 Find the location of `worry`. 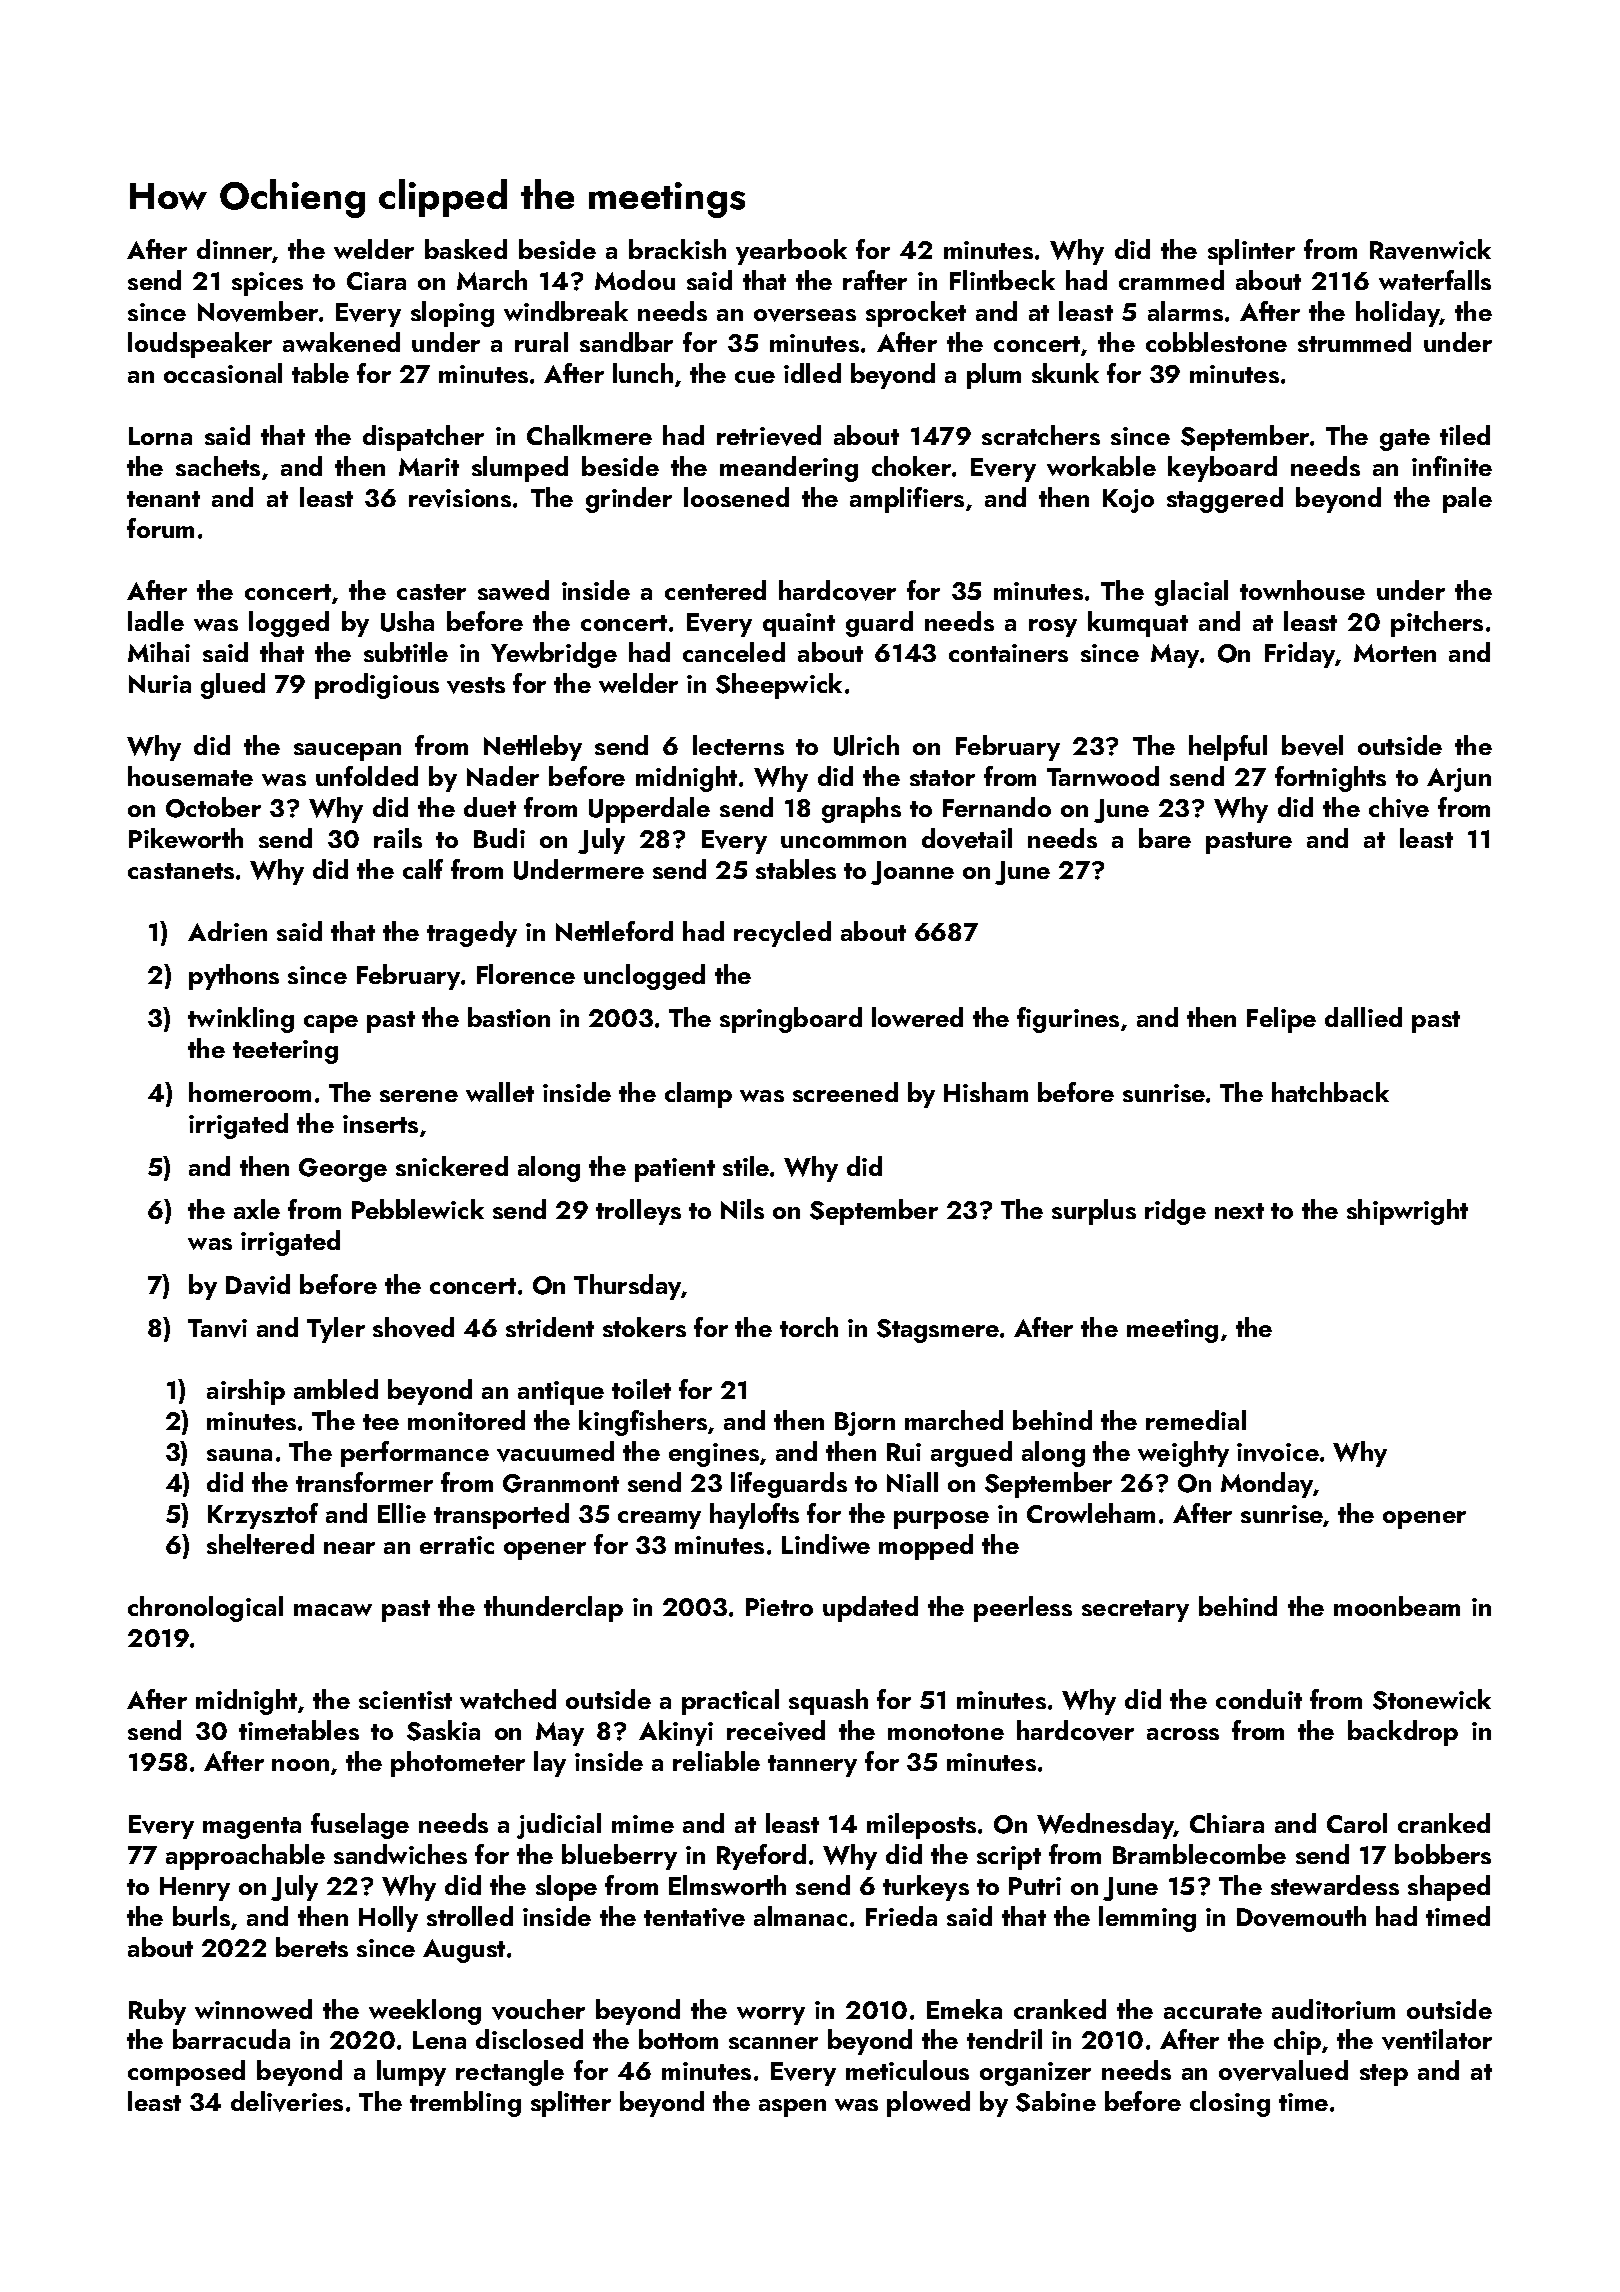

worry is located at coordinates (771, 2016).
